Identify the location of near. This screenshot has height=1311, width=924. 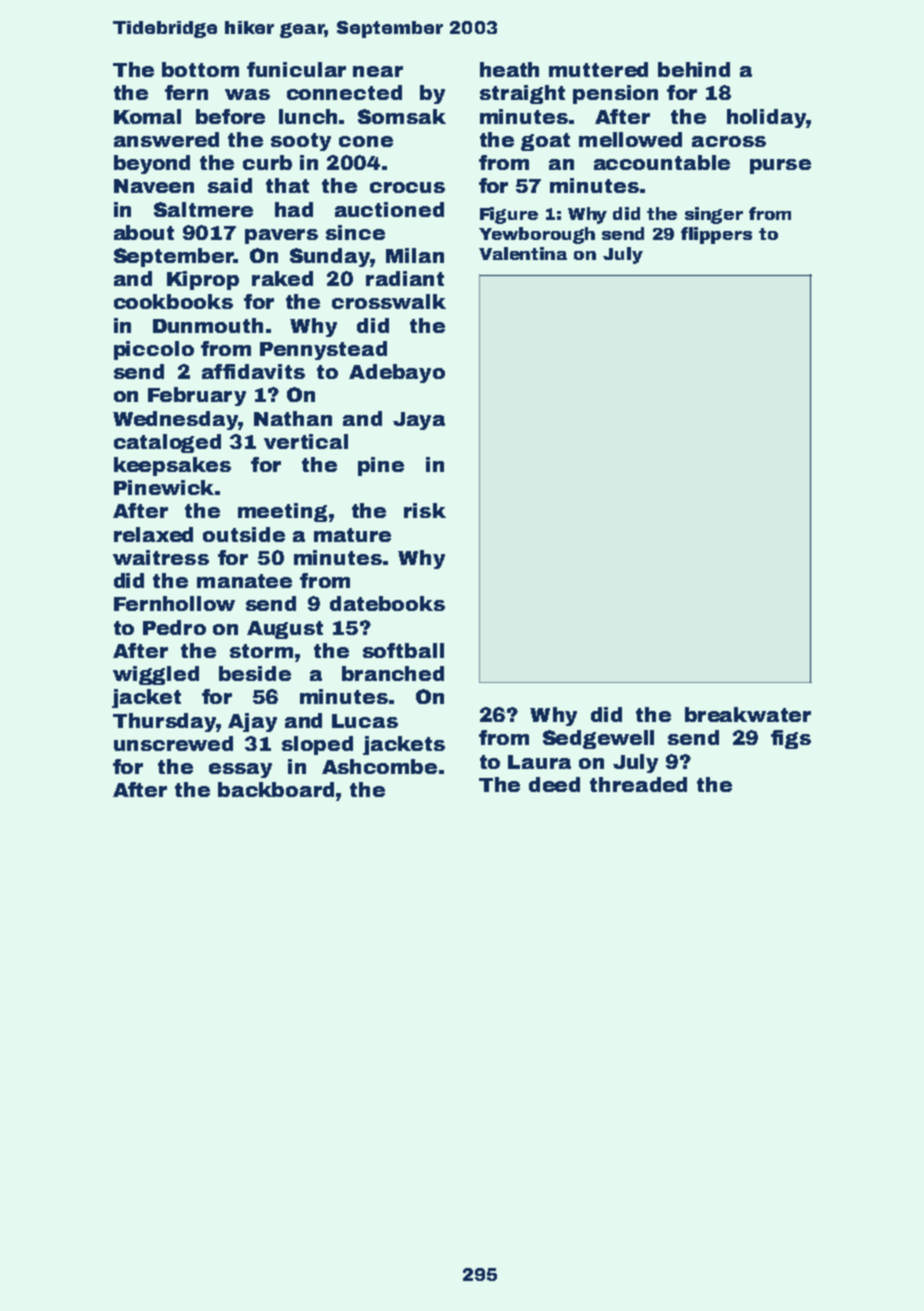
(378, 71).
